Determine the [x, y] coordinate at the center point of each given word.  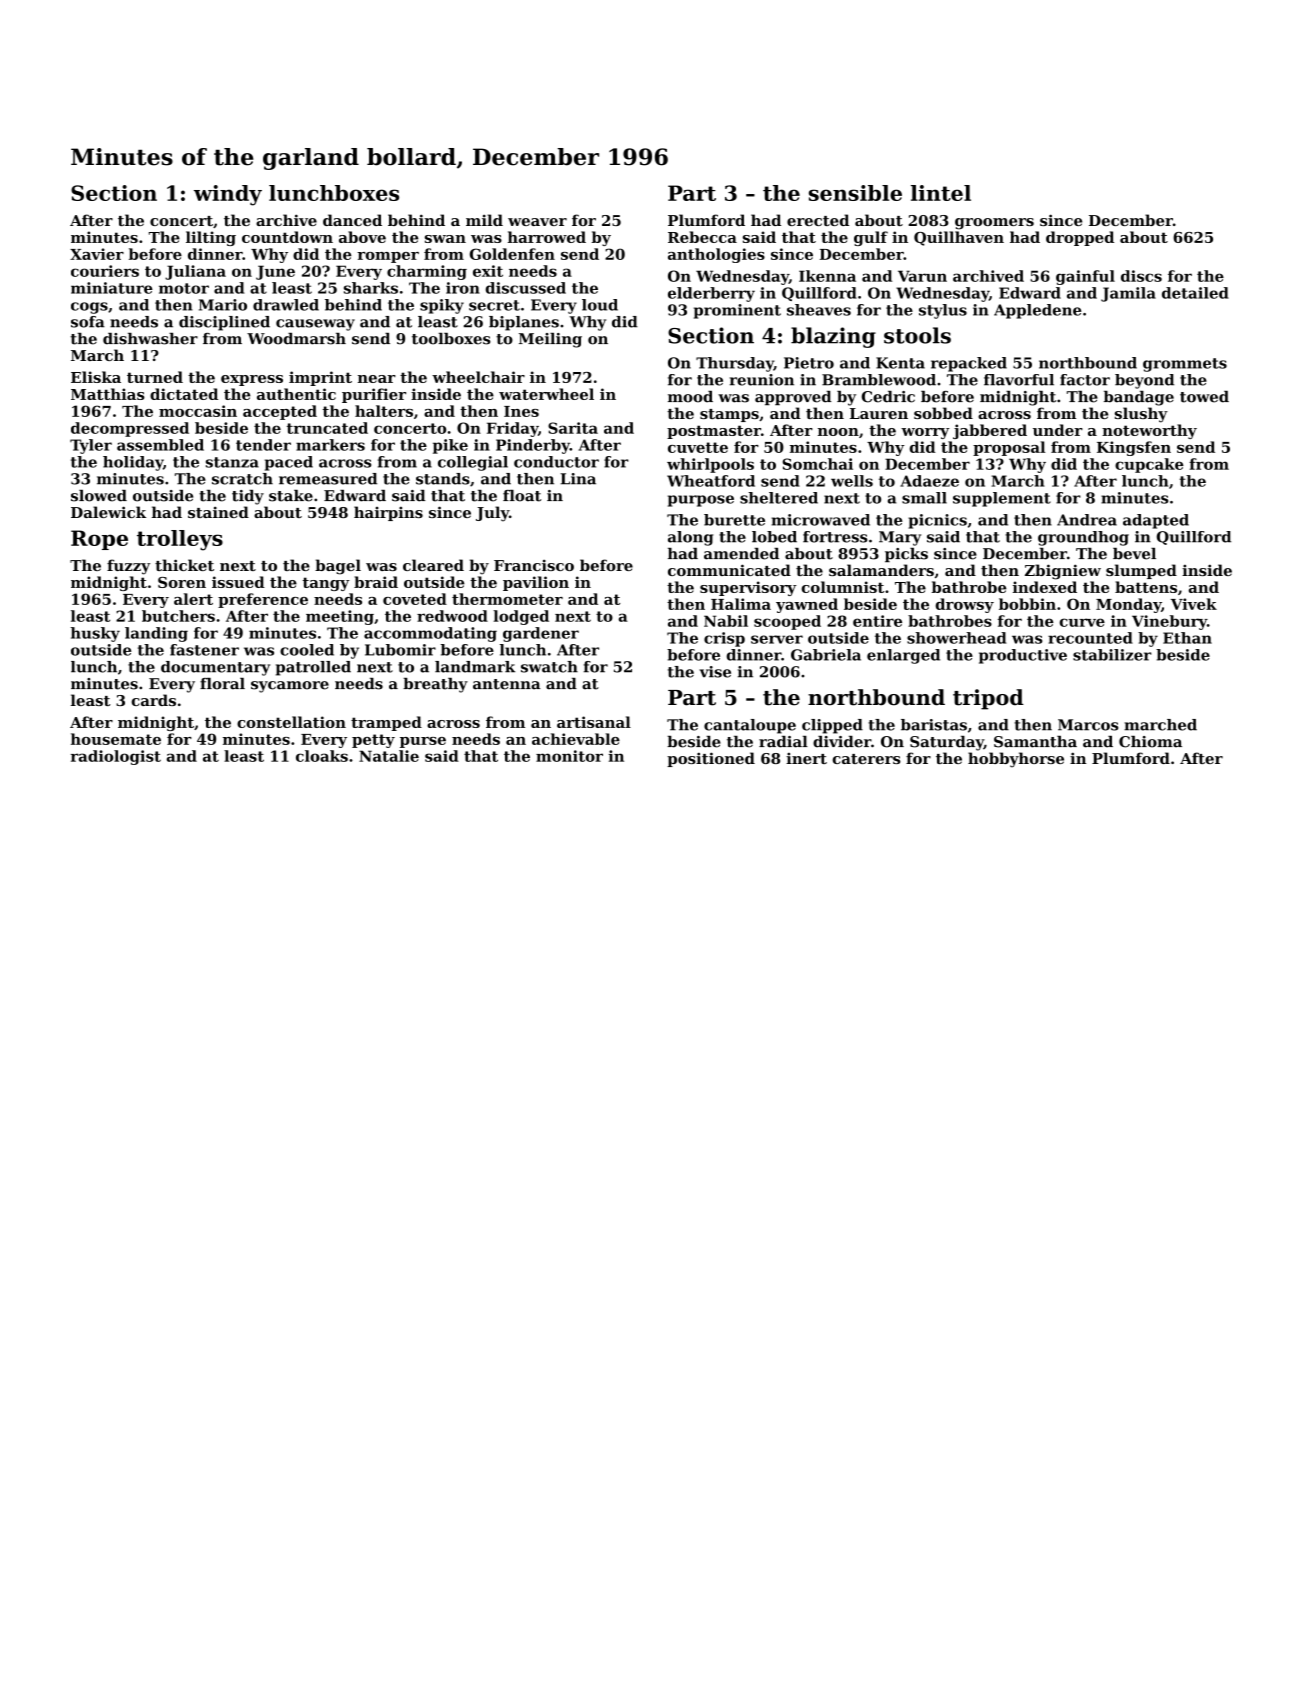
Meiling [550, 340]
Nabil [726, 621]
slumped [1141, 571]
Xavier [97, 254]
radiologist [116, 757]
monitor [569, 756]
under [1058, 430]
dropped [1080, 238]
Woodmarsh [296, 339]
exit [488, 271]
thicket [184, 565]
